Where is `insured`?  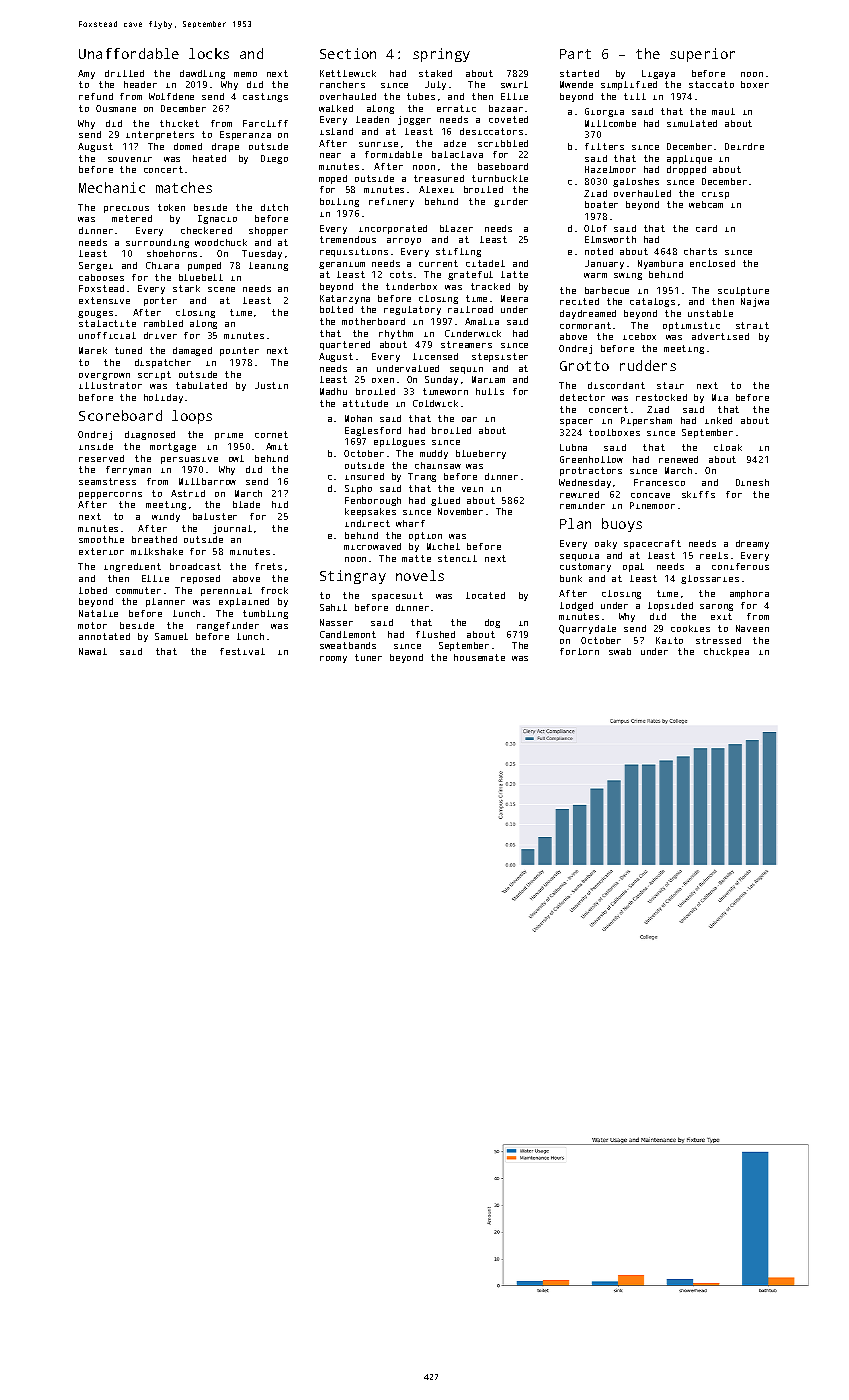 insured is located at coordinates (364, 476).
